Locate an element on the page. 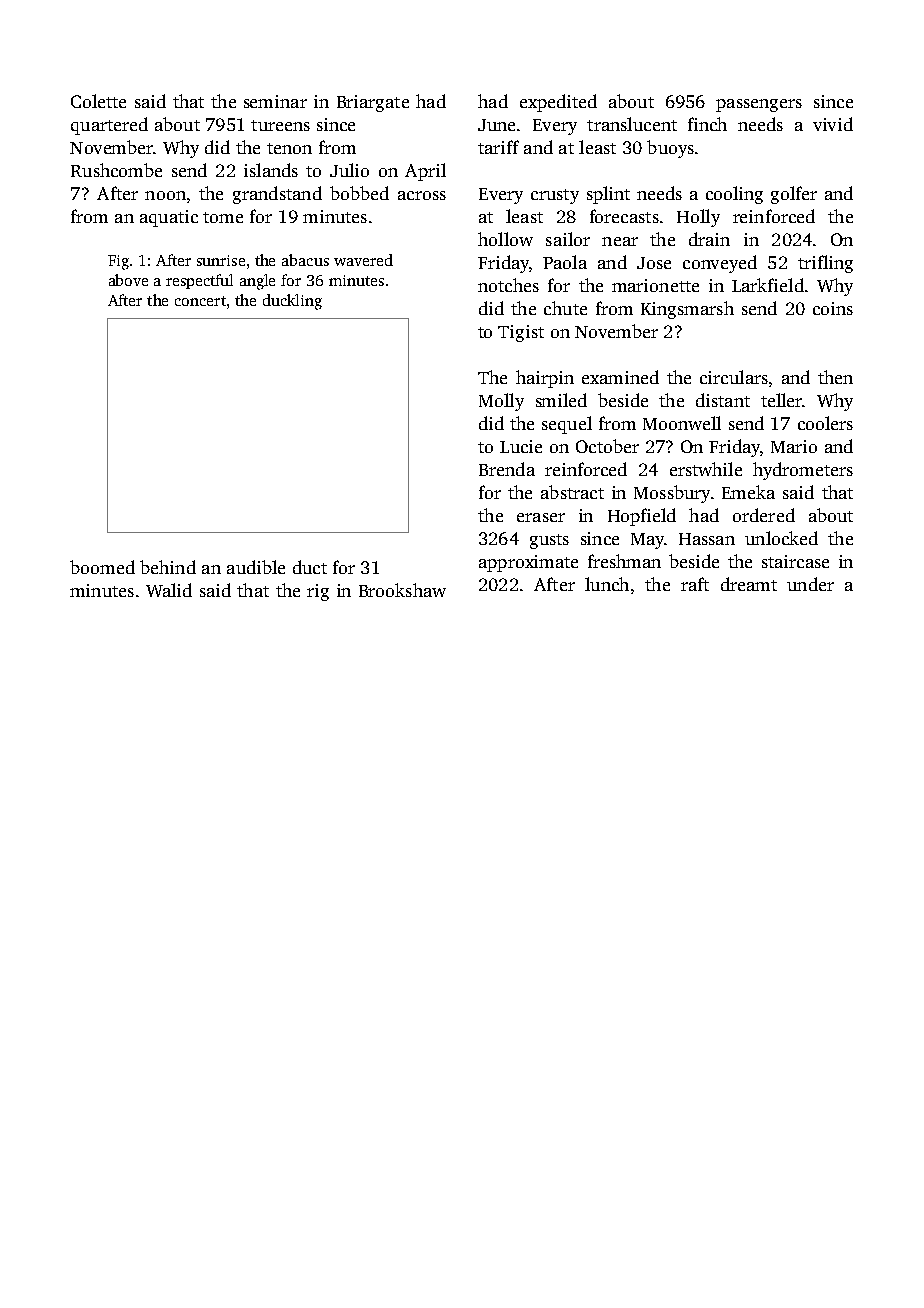  coolers is located at coordinates (825, 423).
